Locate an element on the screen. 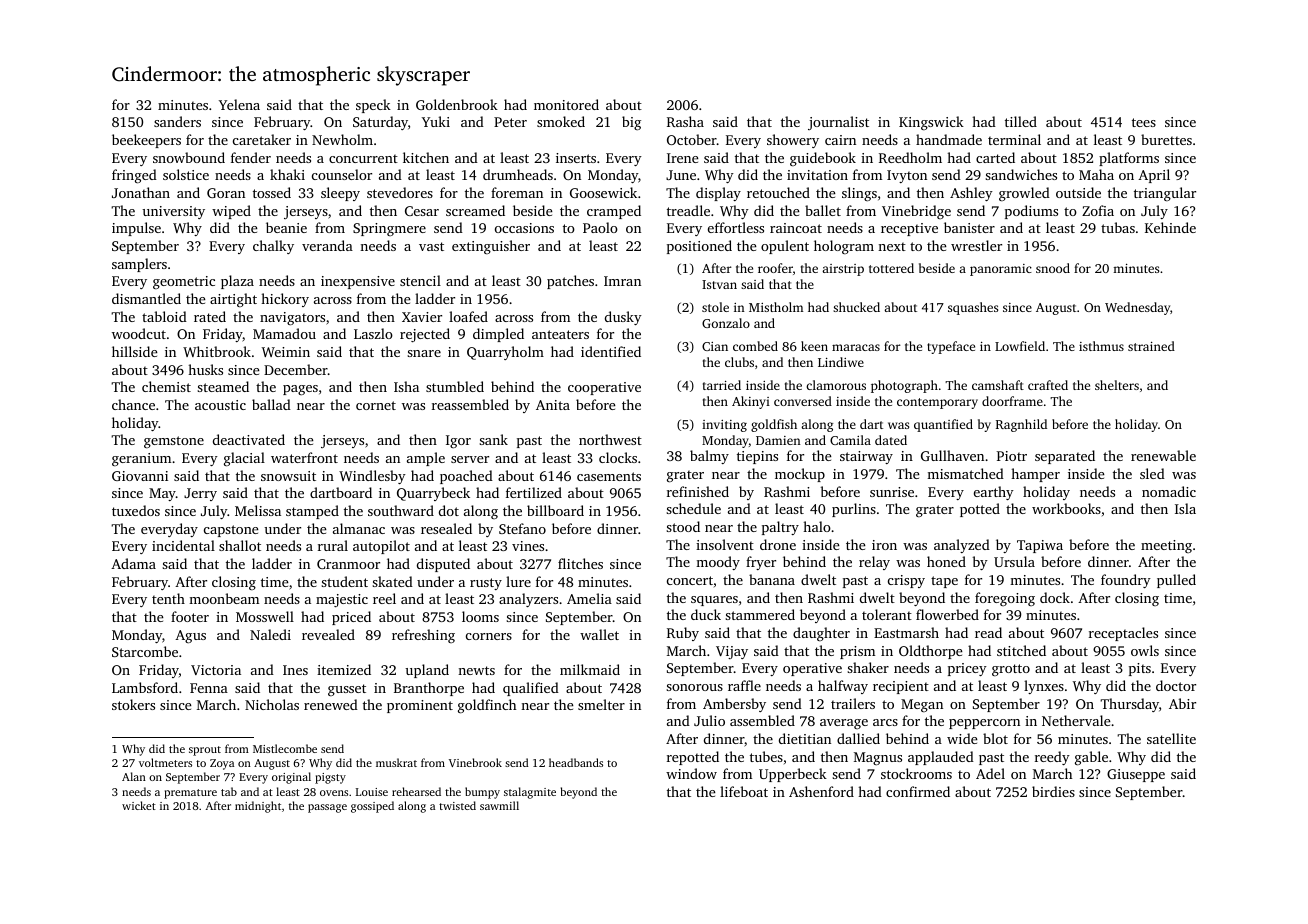 The width and height of the screenshot is (1308, 924). flitches is located at coordinates (580, 563).
